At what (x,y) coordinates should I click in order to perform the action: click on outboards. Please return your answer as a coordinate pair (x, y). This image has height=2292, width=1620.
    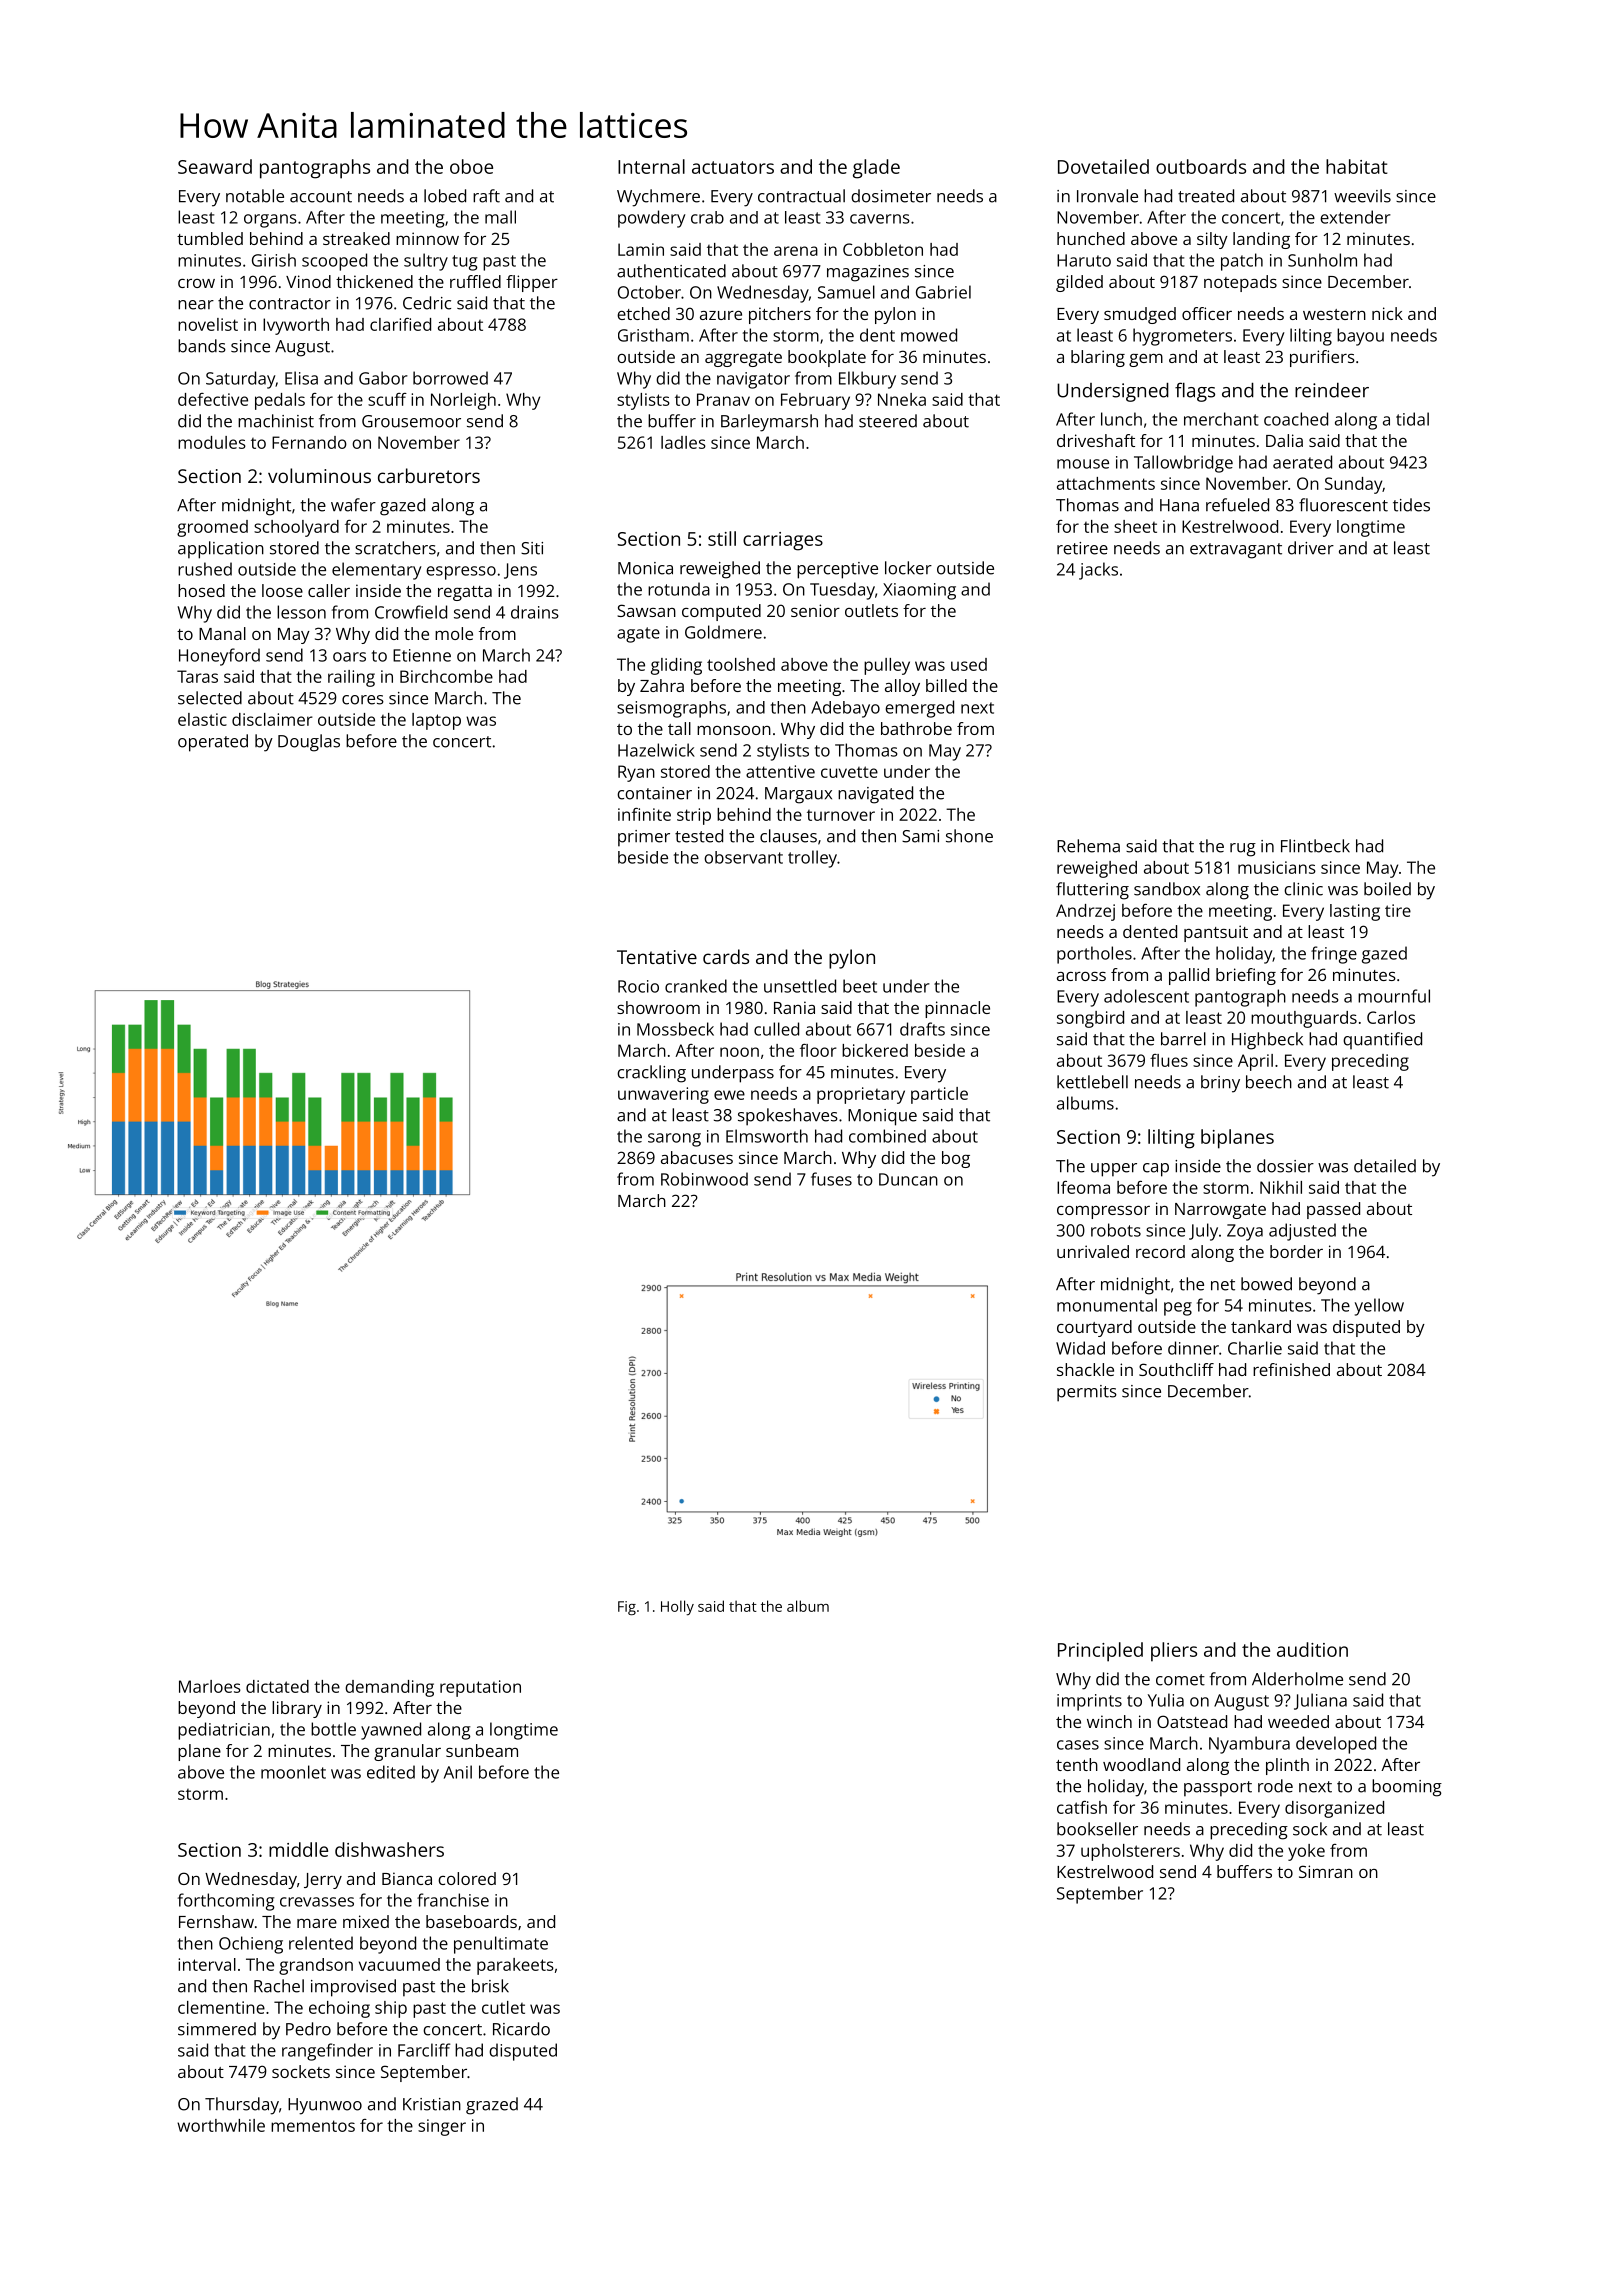
    Looking at the image, I should click on (1201, 166).
